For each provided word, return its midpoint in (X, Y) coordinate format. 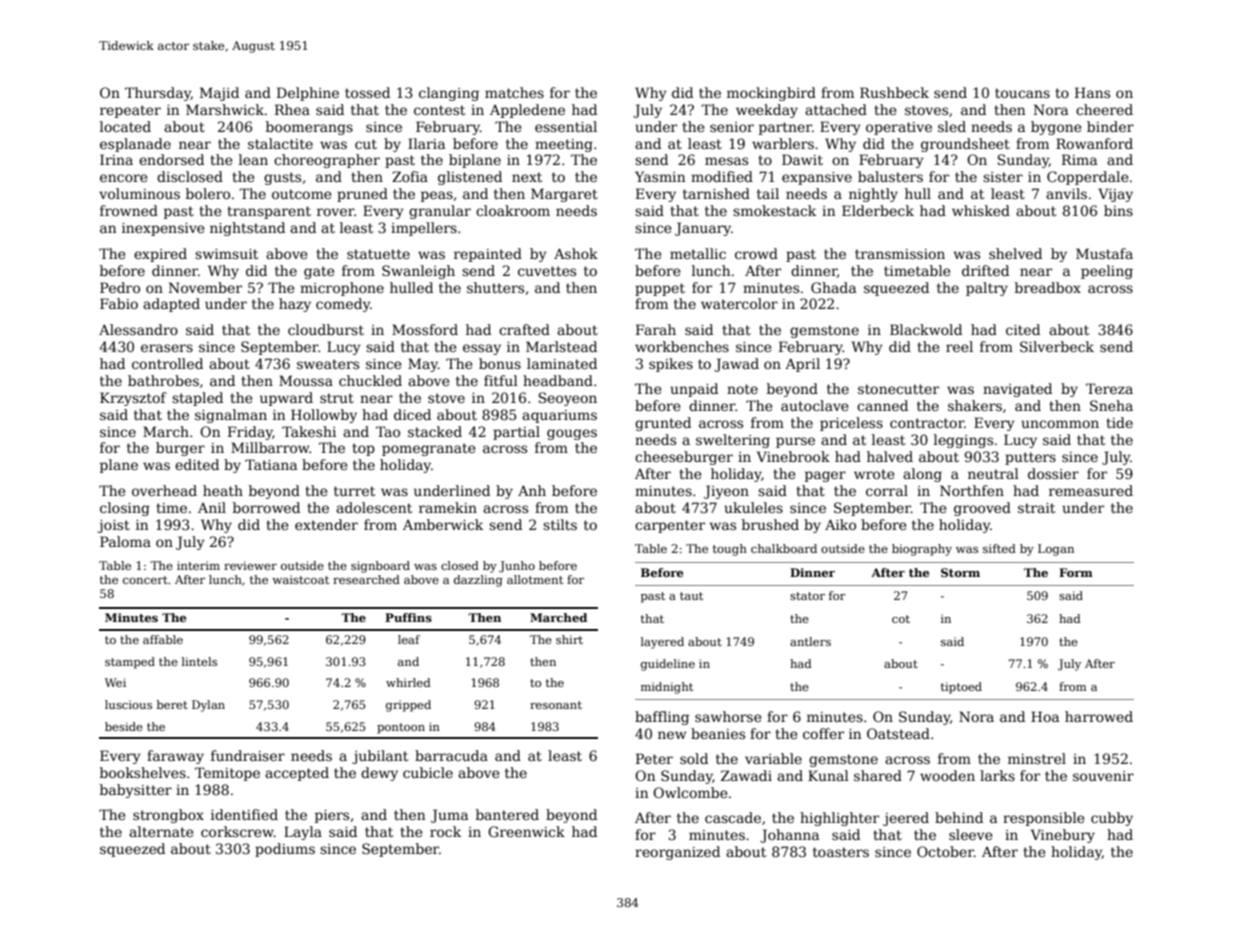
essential (566, 126)
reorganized (677, 853)
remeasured (1091, 490)
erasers (167, 348)
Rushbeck (894, 92)
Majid (219, 94)
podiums (285, 850)
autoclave (815, 405)
